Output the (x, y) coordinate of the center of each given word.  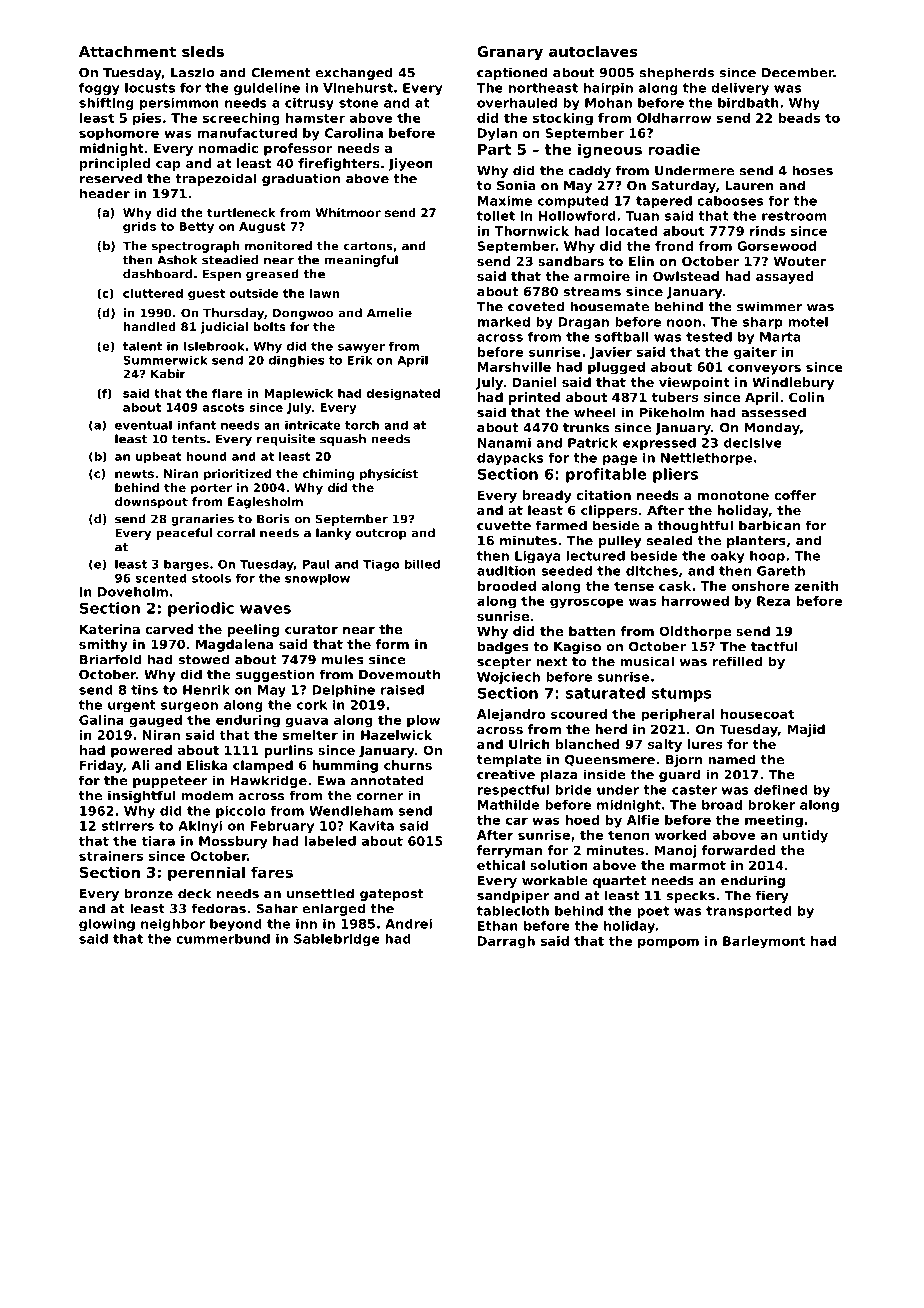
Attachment (127, 51)
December (798, 72)
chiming (328, 475)
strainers (111, 856)
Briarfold (110, 659)
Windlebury (793, 383)
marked (504, 322)
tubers (675, 397)
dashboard (157, 274)
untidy (805, 836)
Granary (510, 53)
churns (408, 765)
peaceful (184, 534)
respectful (513, 791)
